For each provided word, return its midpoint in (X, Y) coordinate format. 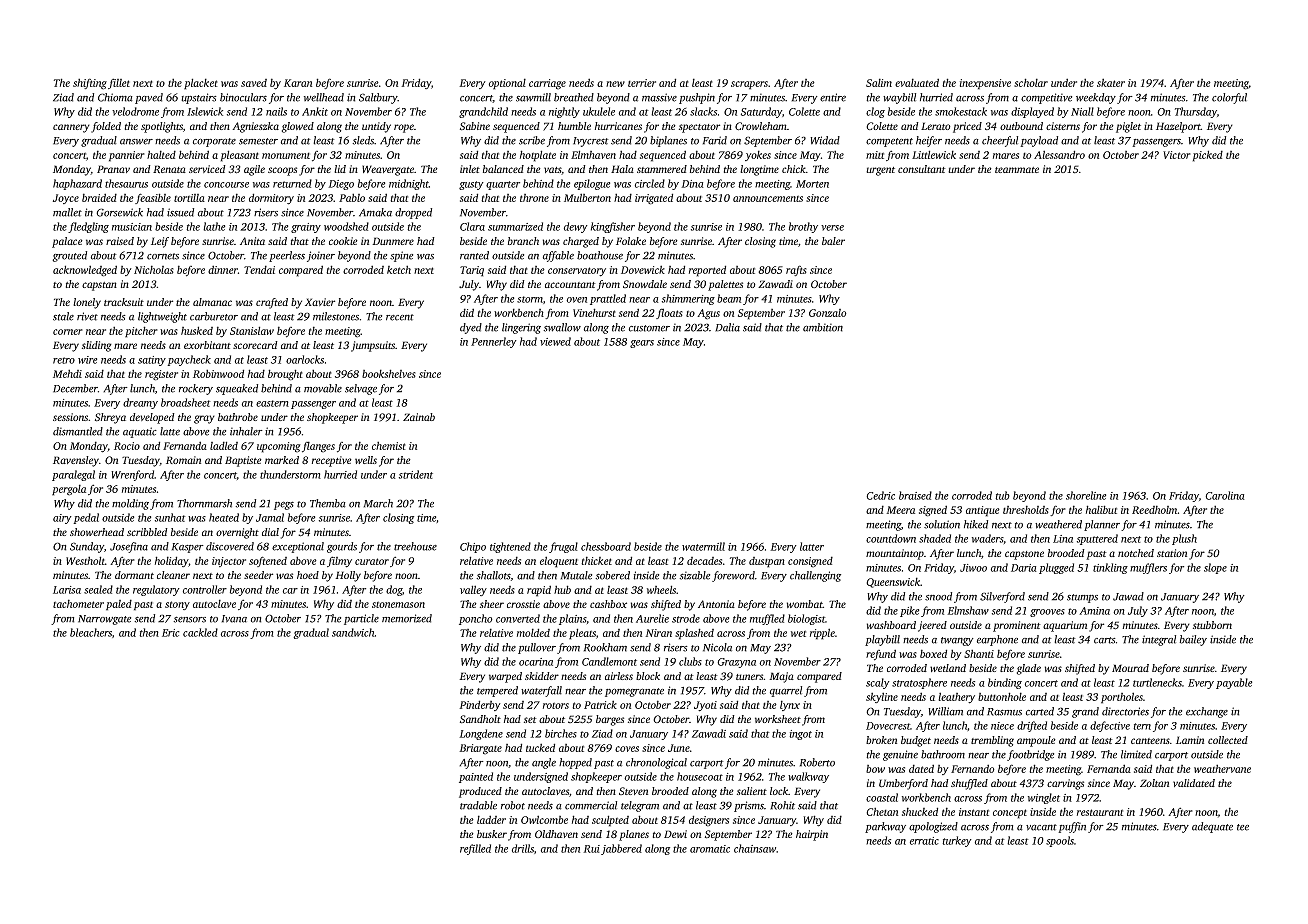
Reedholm (1155, 509)
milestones (336, 316)
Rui (591, 849)
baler (833, 241)
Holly (348, 576)
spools (1060, 841)
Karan (298, 83)
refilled (475, 849)
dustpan (767, 562)
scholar (1031, 82)
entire (833, 97)
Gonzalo (828, 313)
